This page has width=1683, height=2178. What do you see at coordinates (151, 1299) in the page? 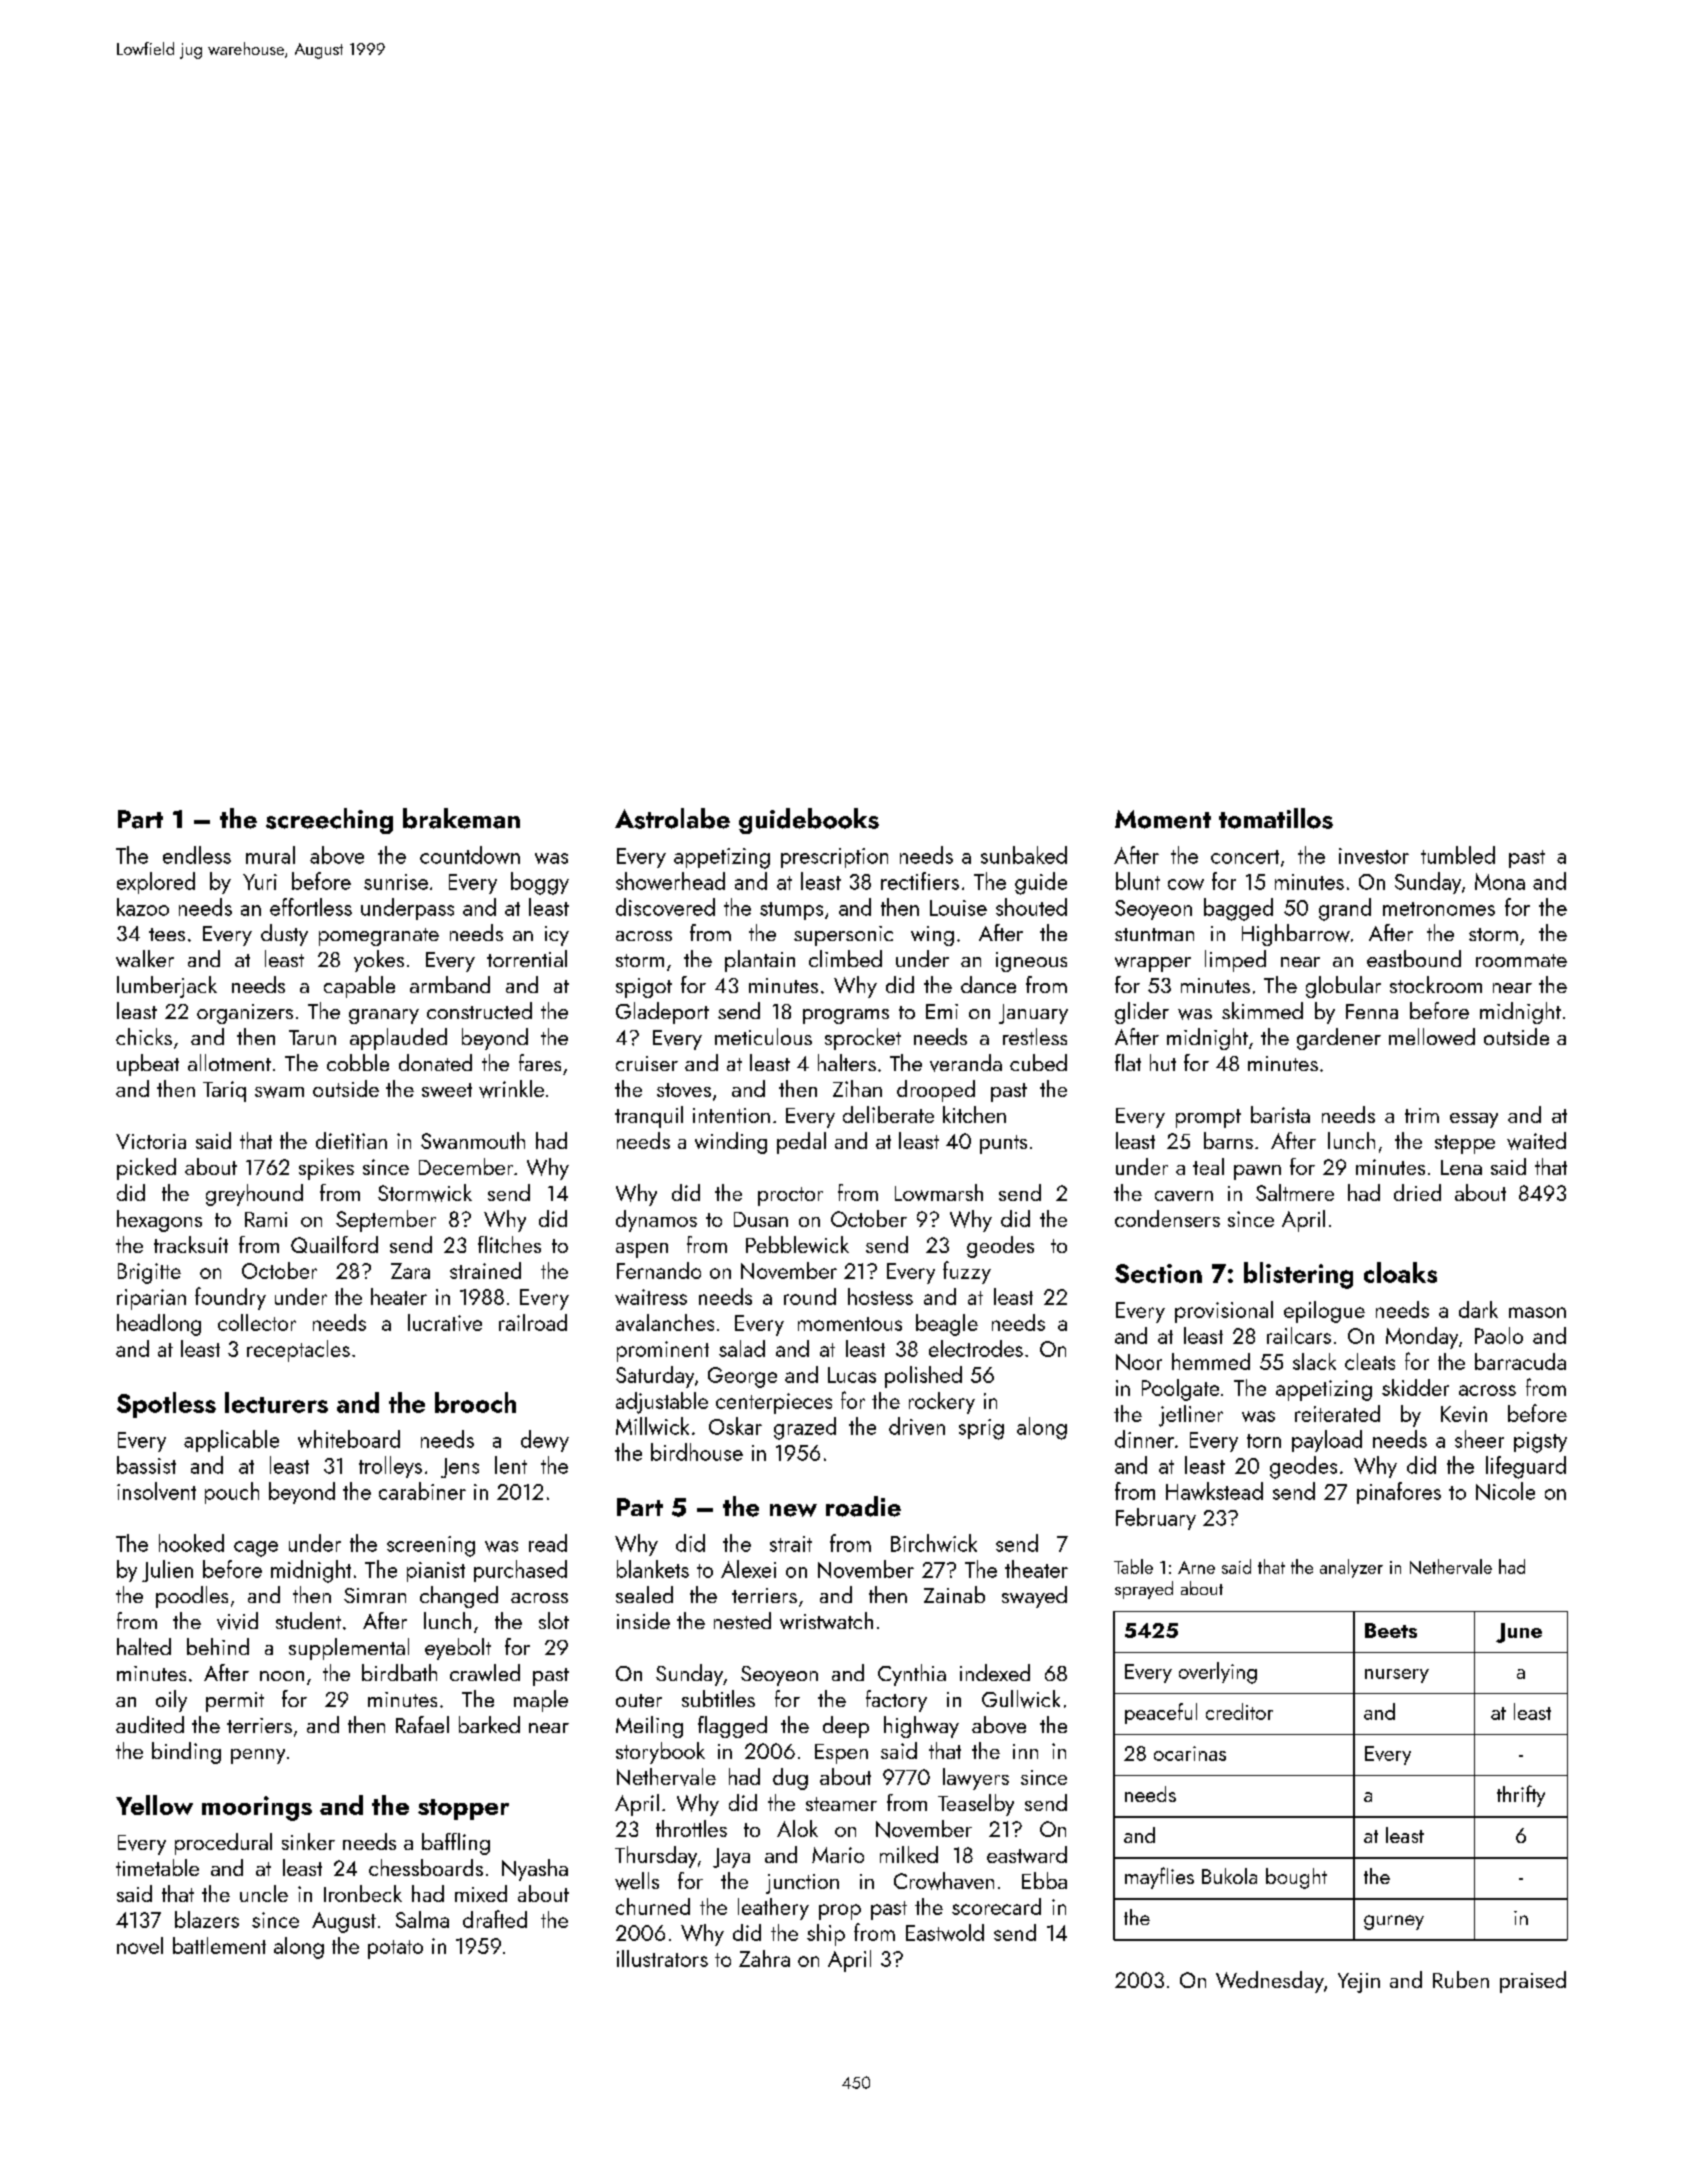
I see `riparian` at bounding box center [151, 1299].
